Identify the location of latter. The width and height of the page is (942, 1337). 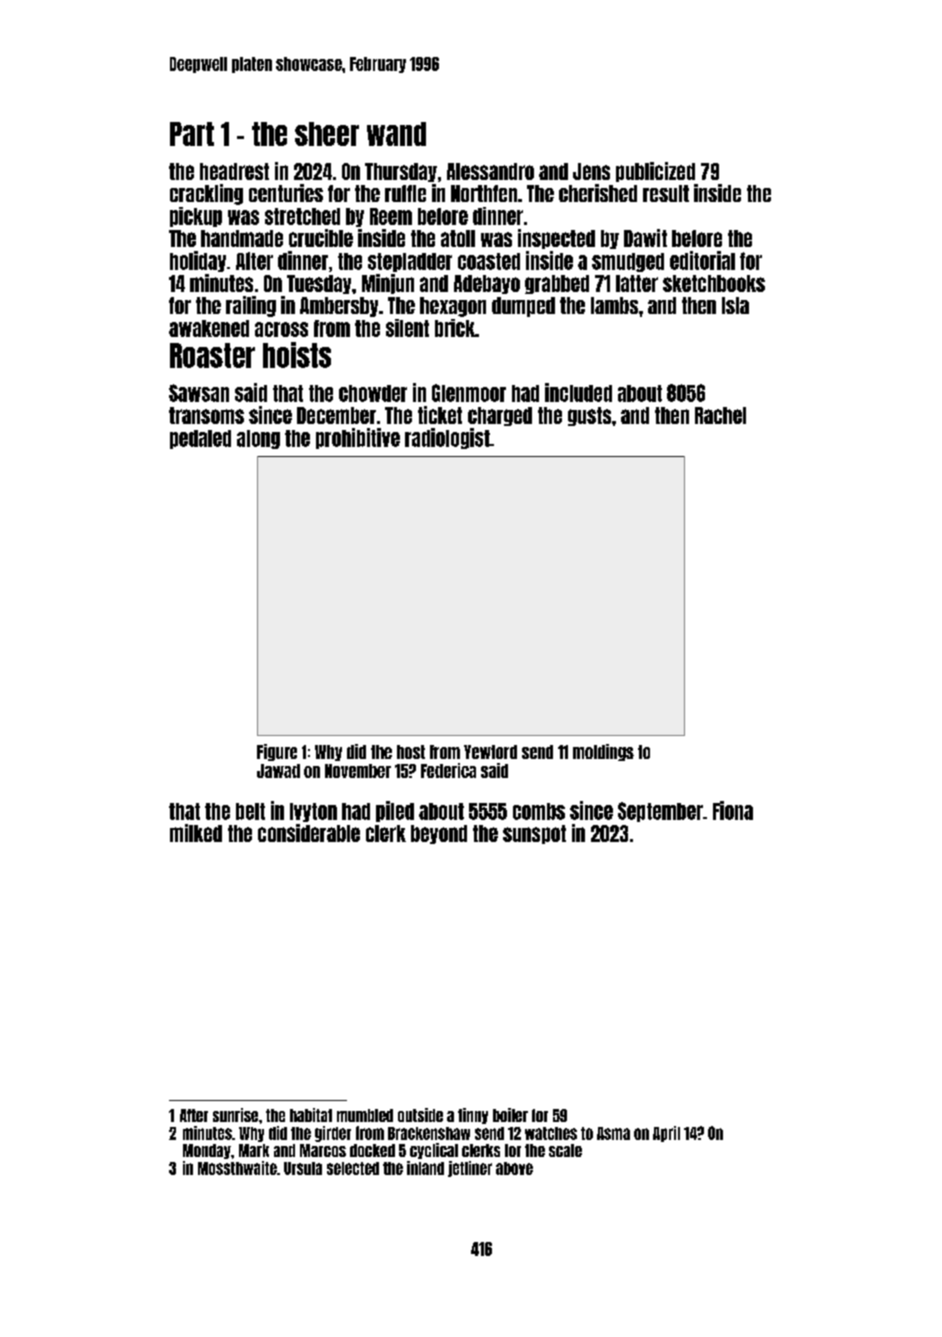
(637, 283).
